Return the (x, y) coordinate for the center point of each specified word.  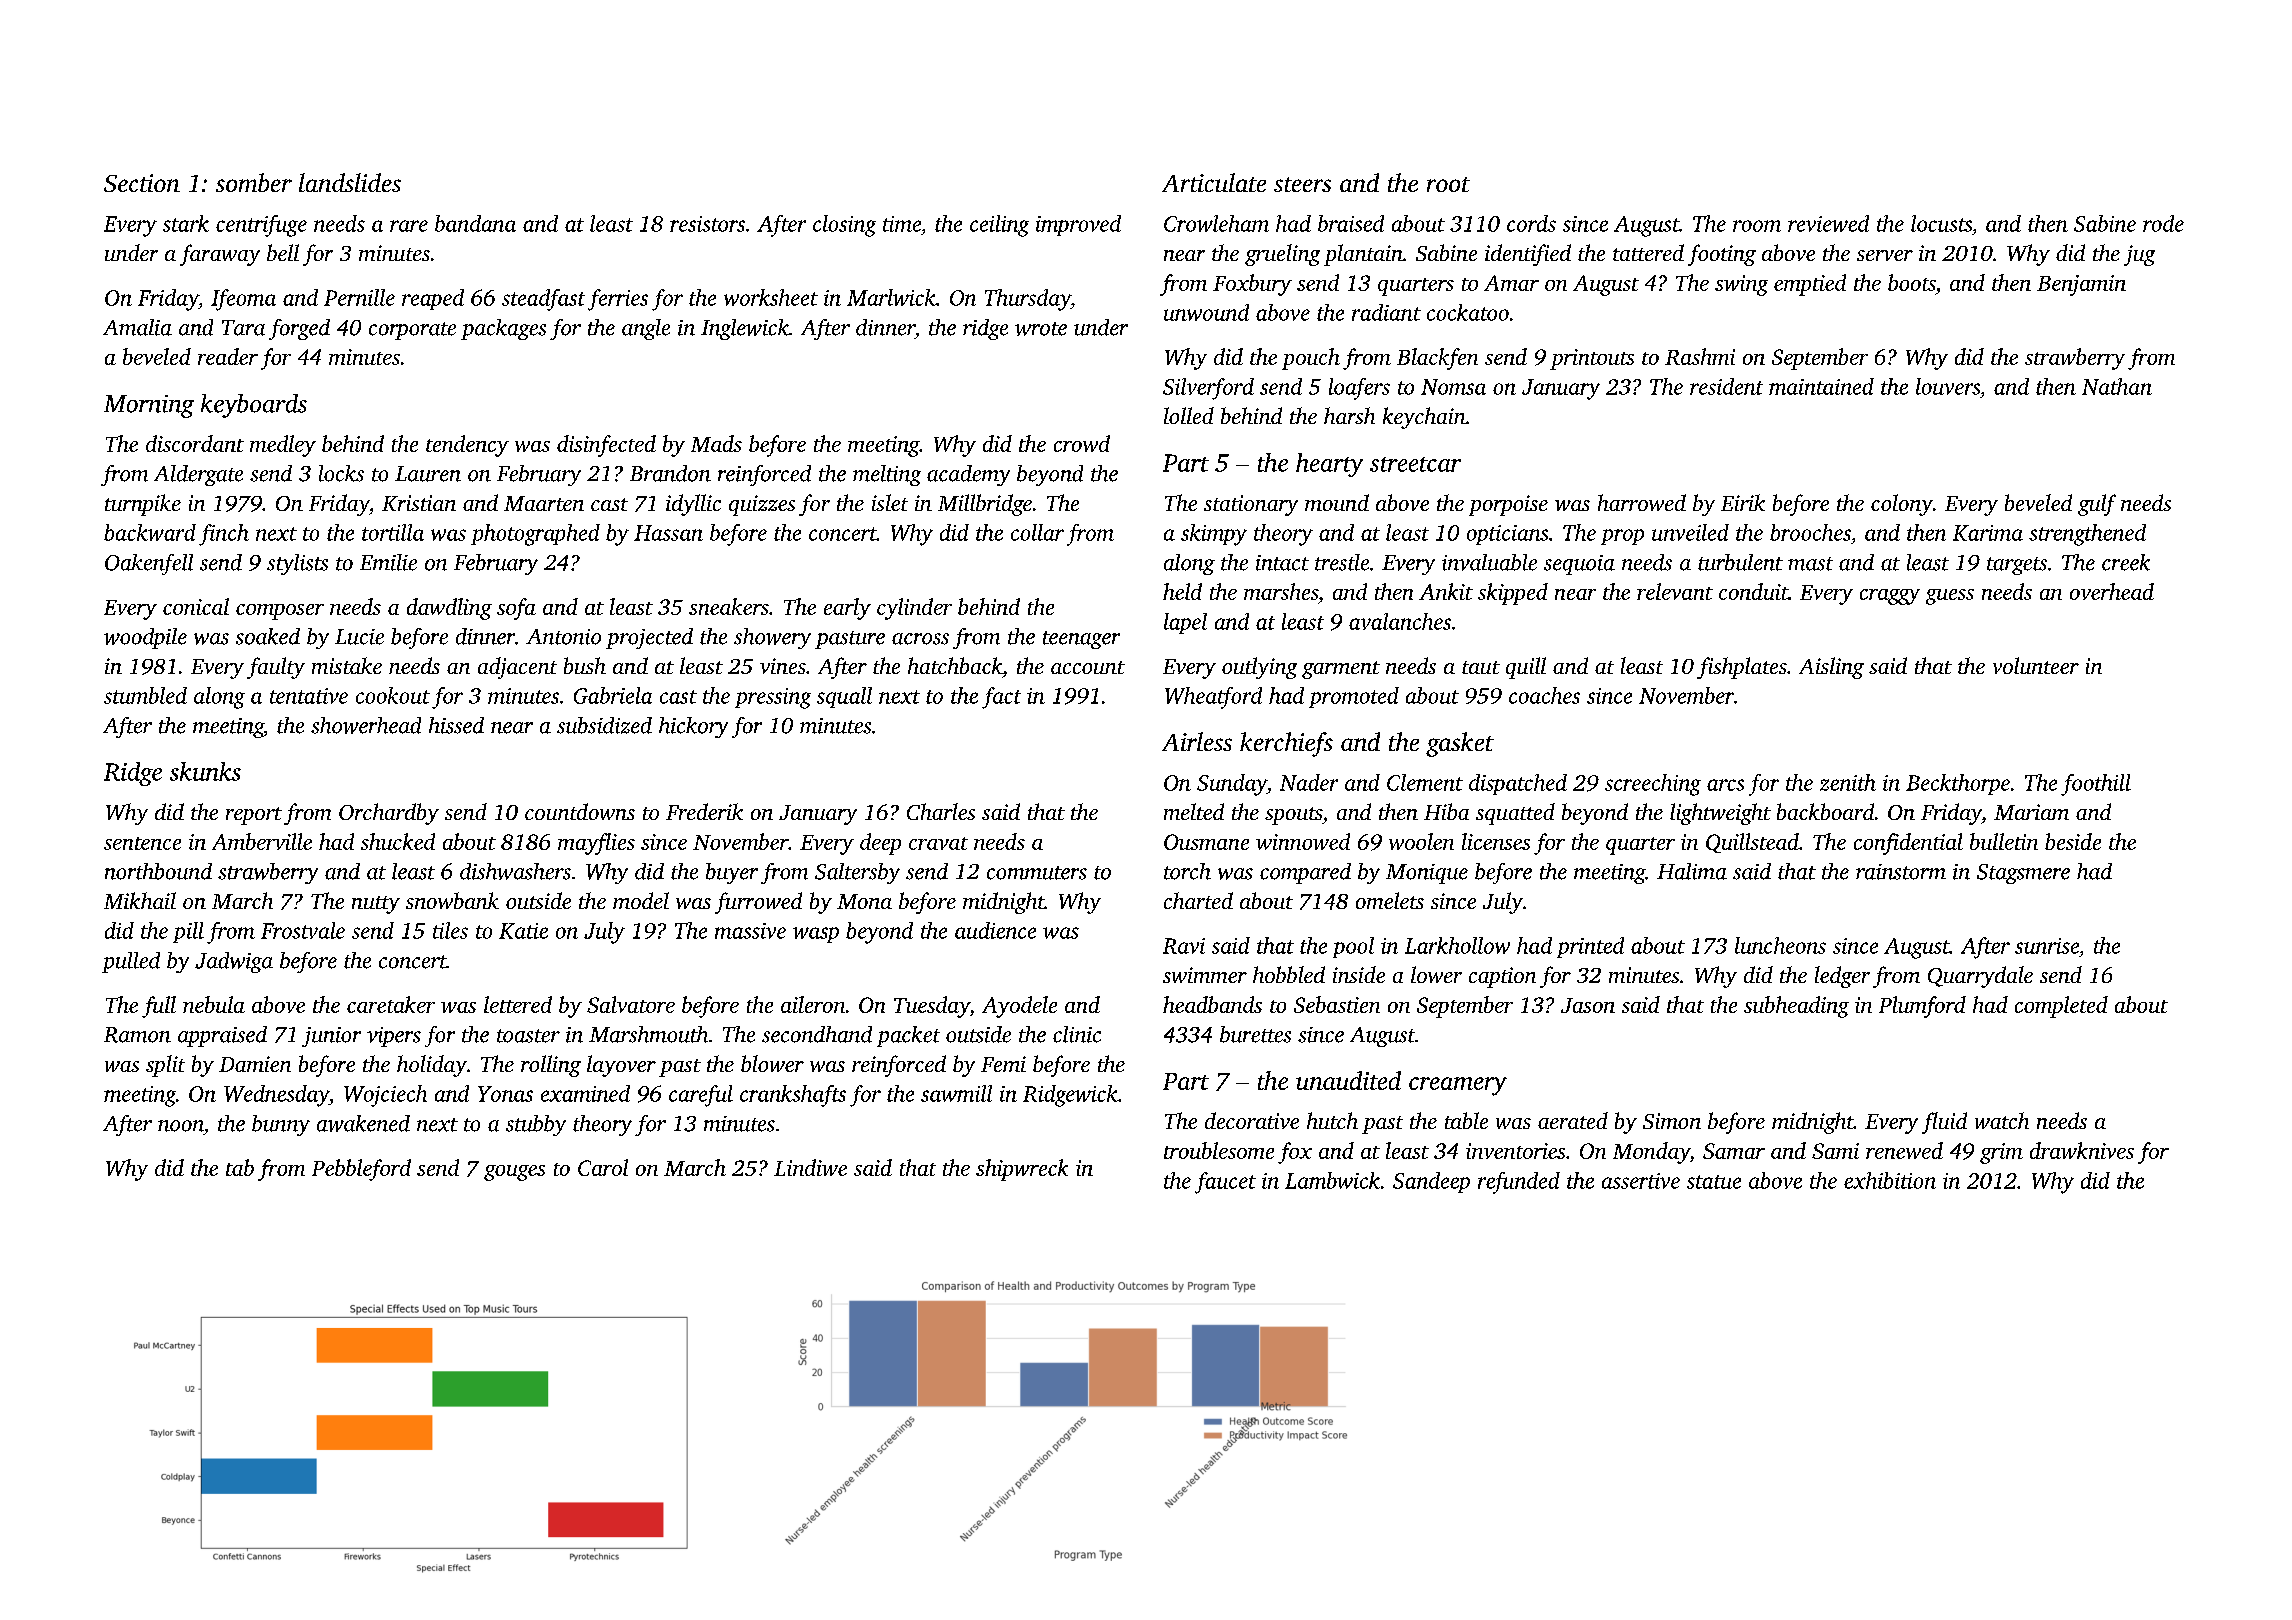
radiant (1386, 312)
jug (2139, 255)
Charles (941, 811)
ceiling (999, 226)
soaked (268, 636)
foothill (2096, 785)
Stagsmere (2023, 874)
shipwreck (1022, 1170)
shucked (398, 841)
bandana (475, 223)
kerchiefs (1286, 744)
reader (228, 356)
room (1757, 226)
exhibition (1890, 1180)
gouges (514, 1173)
